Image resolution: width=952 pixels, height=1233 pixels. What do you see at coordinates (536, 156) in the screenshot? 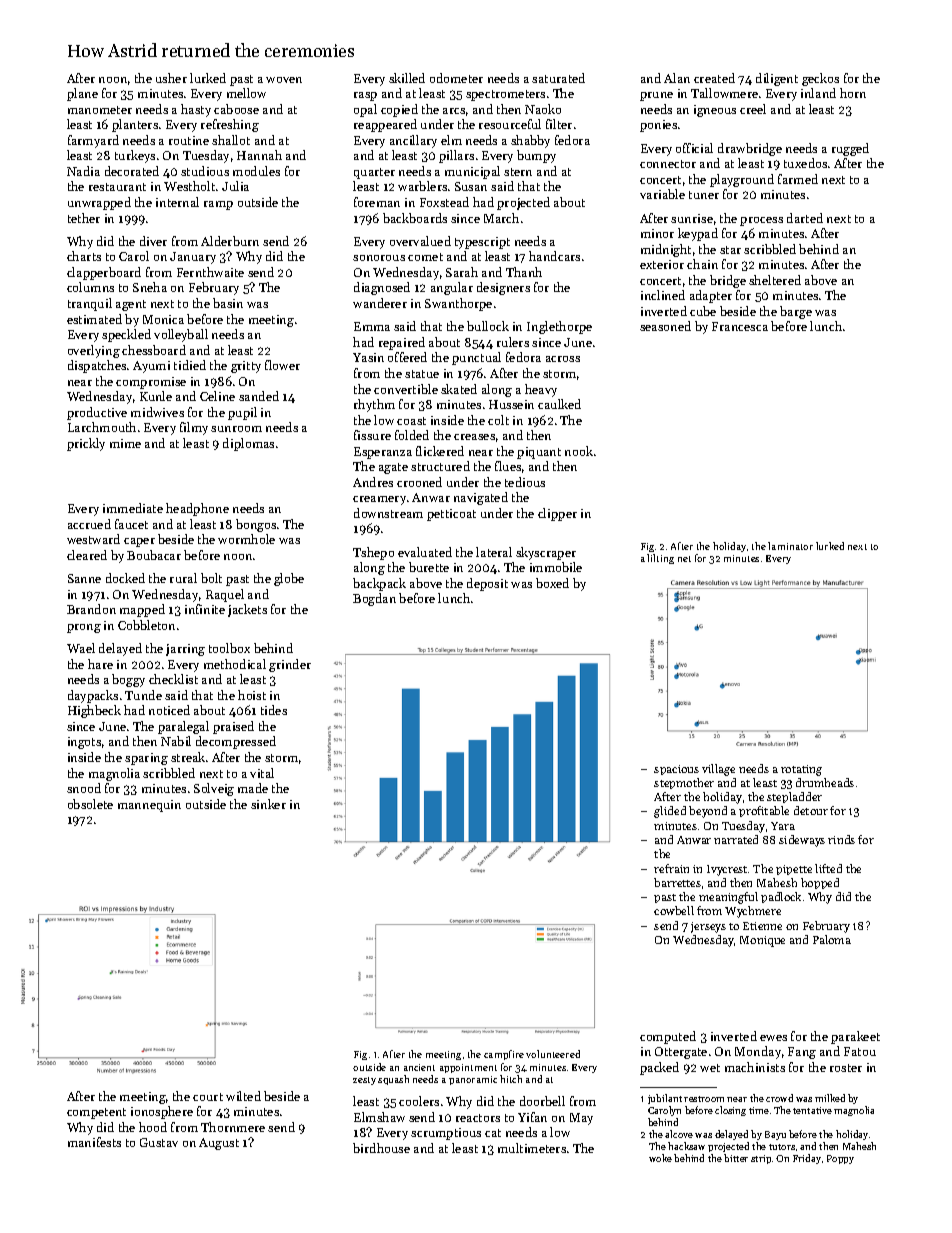
I see `bumpy` at bounding box center [536, 156].
